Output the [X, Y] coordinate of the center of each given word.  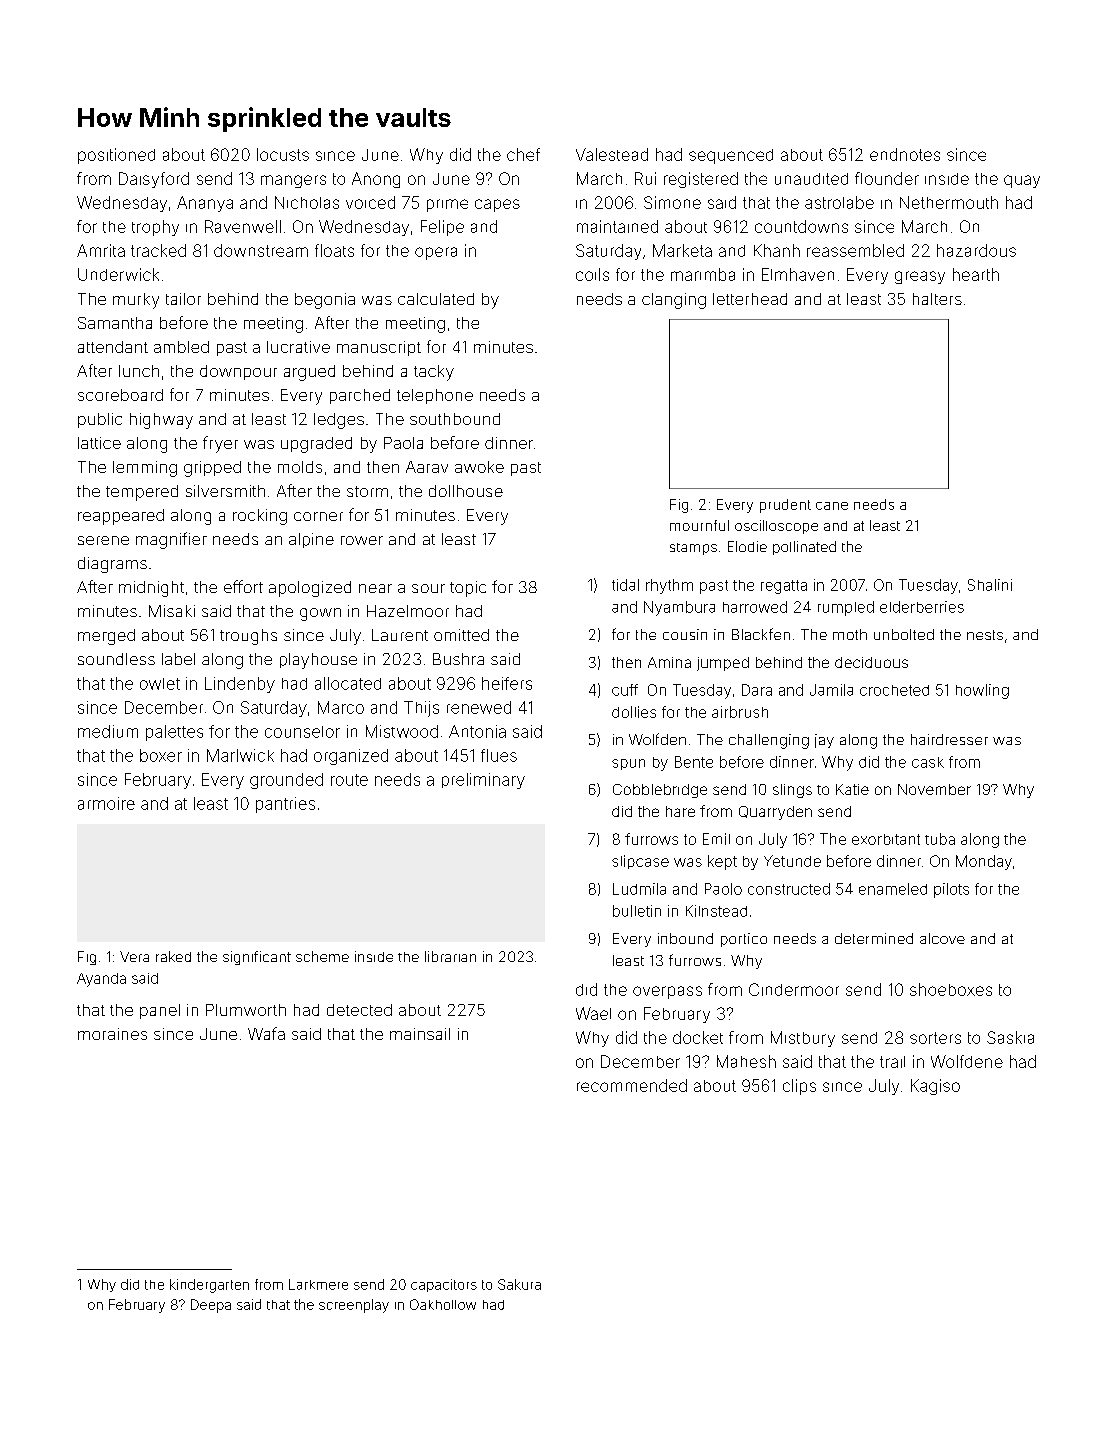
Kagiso [935, 1087]
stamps [693, 549]
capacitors [444, 1285]
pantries [285, 805]
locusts [283, 154]
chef [523, 154]
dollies [634, 712]
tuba [940, 839]
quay [1022, 181]
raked [173, 956]
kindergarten [209, 1286]
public [100, 420]
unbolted [904, 634]
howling [982, 691]
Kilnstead [716, 911]
